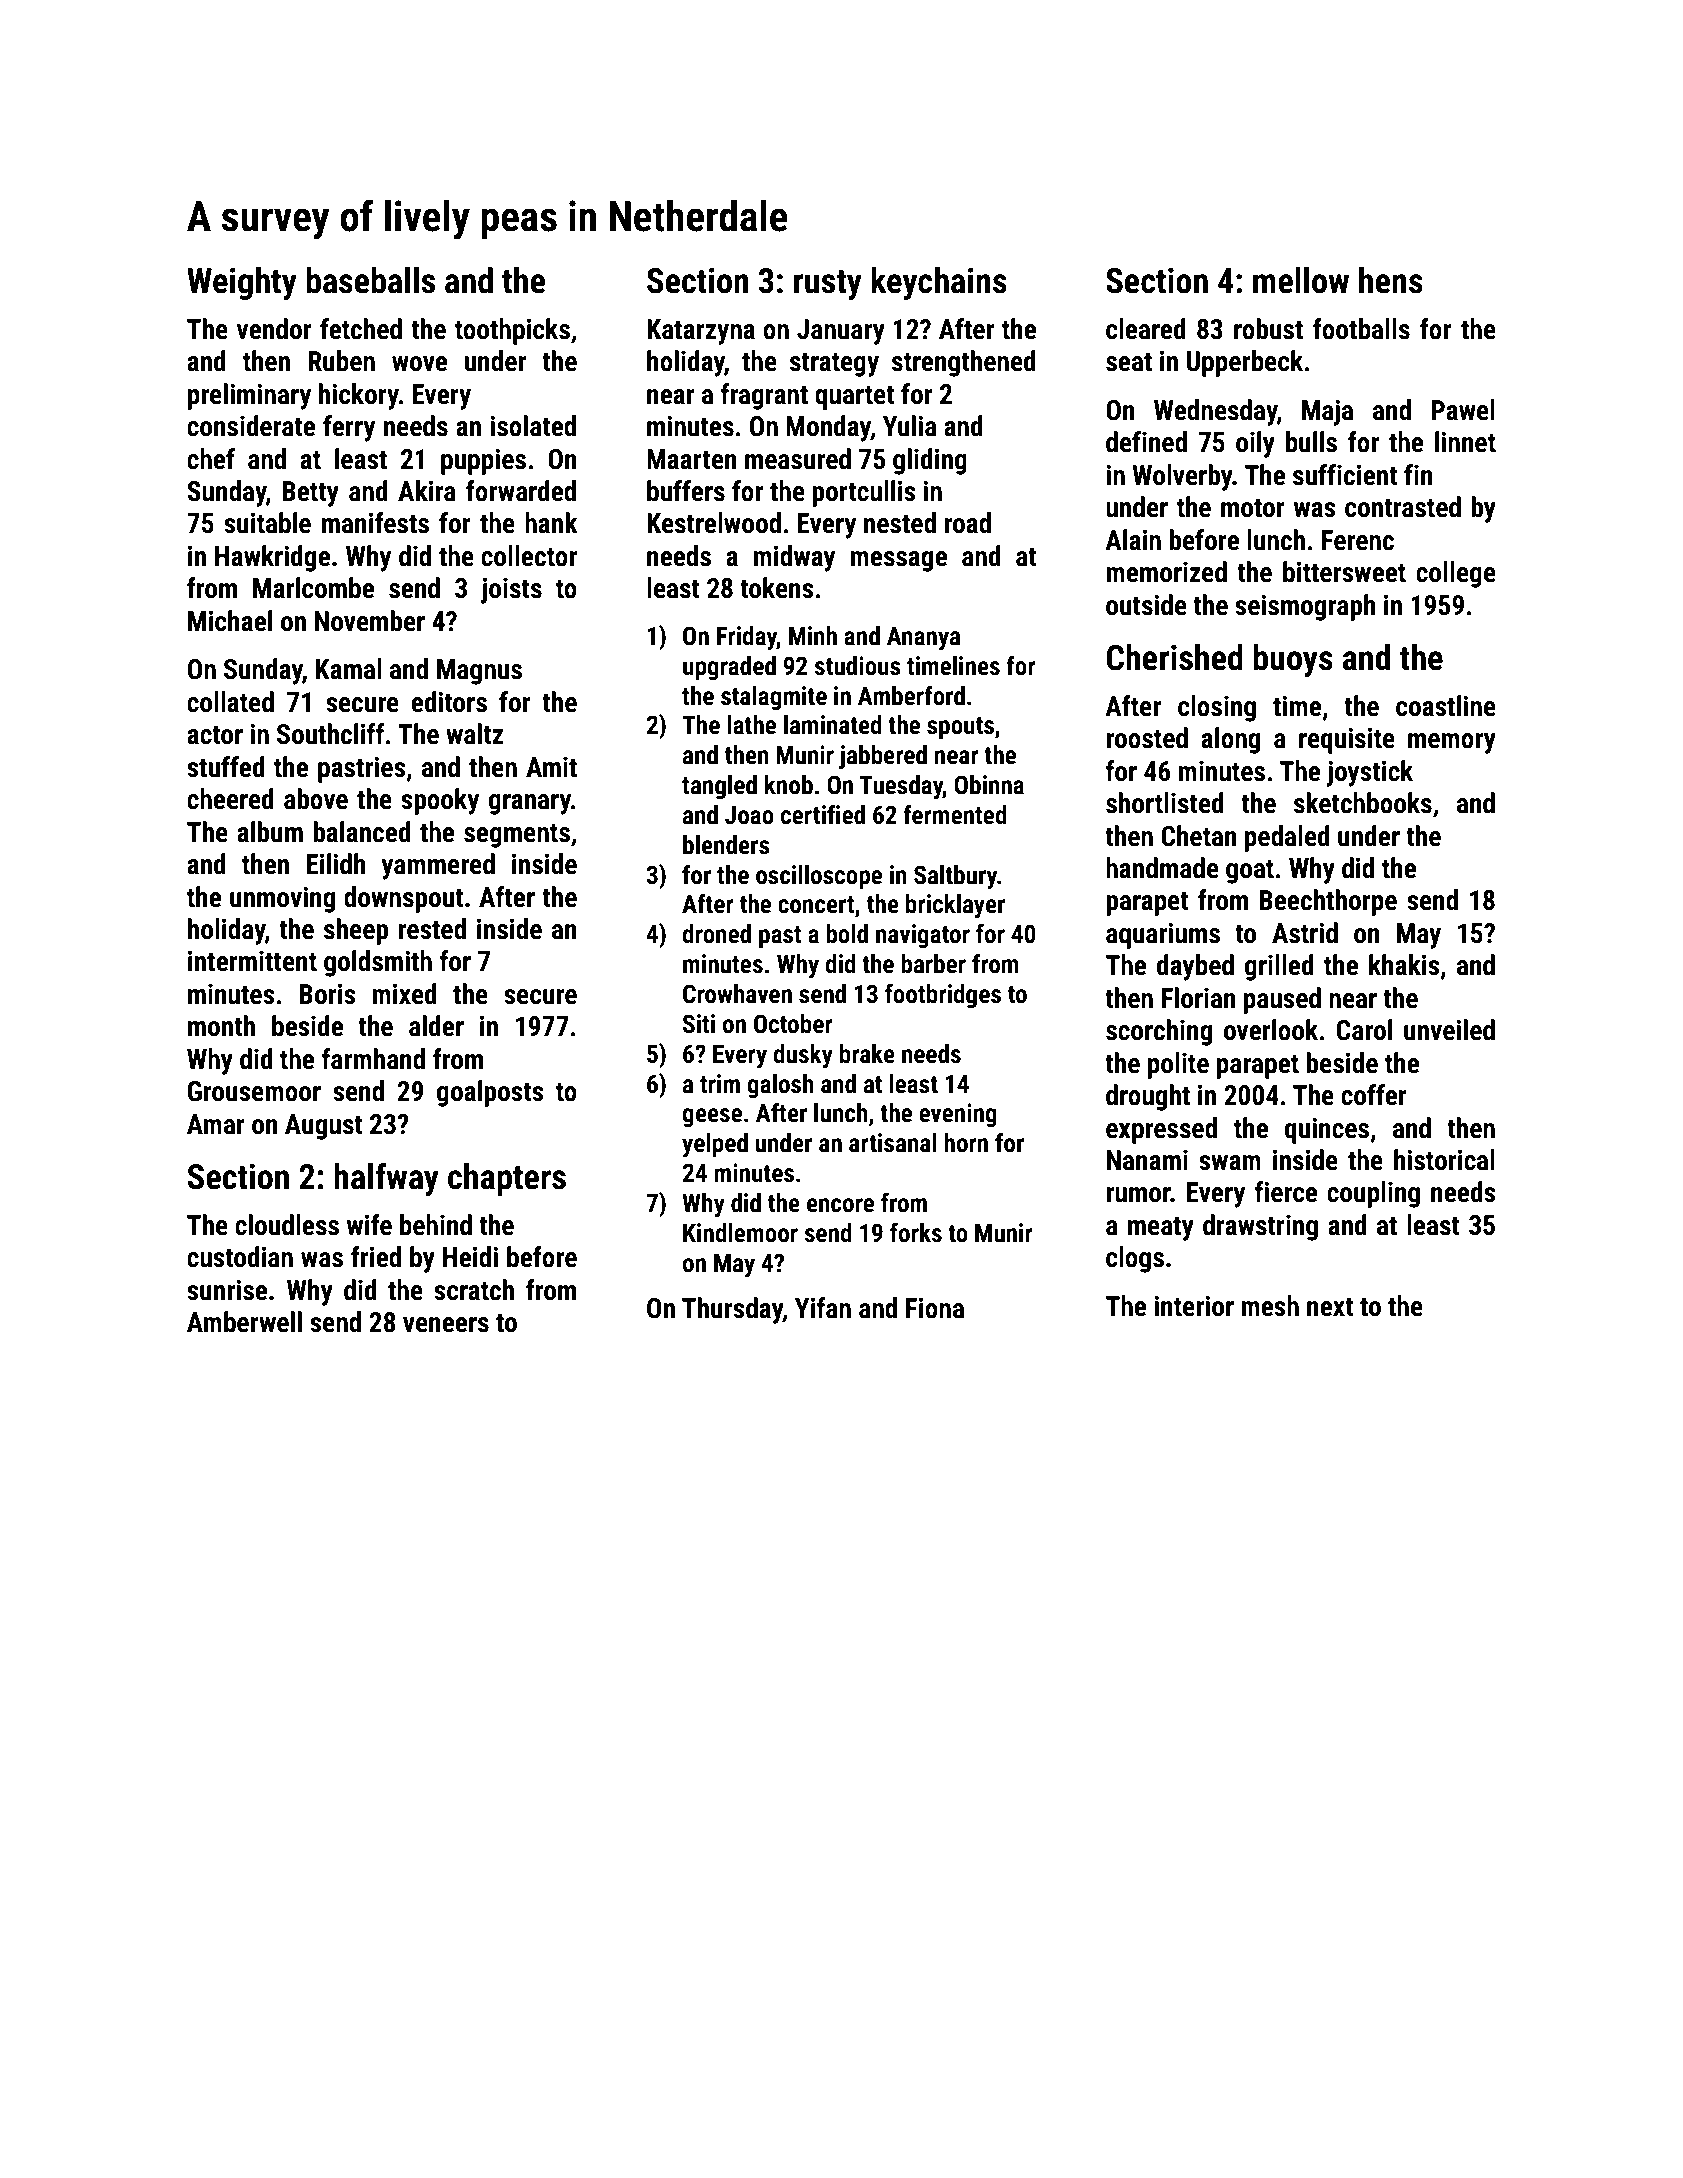  Describe the element at coordinates (274, 329) in the screenshot. I see `vendor` at that location.
